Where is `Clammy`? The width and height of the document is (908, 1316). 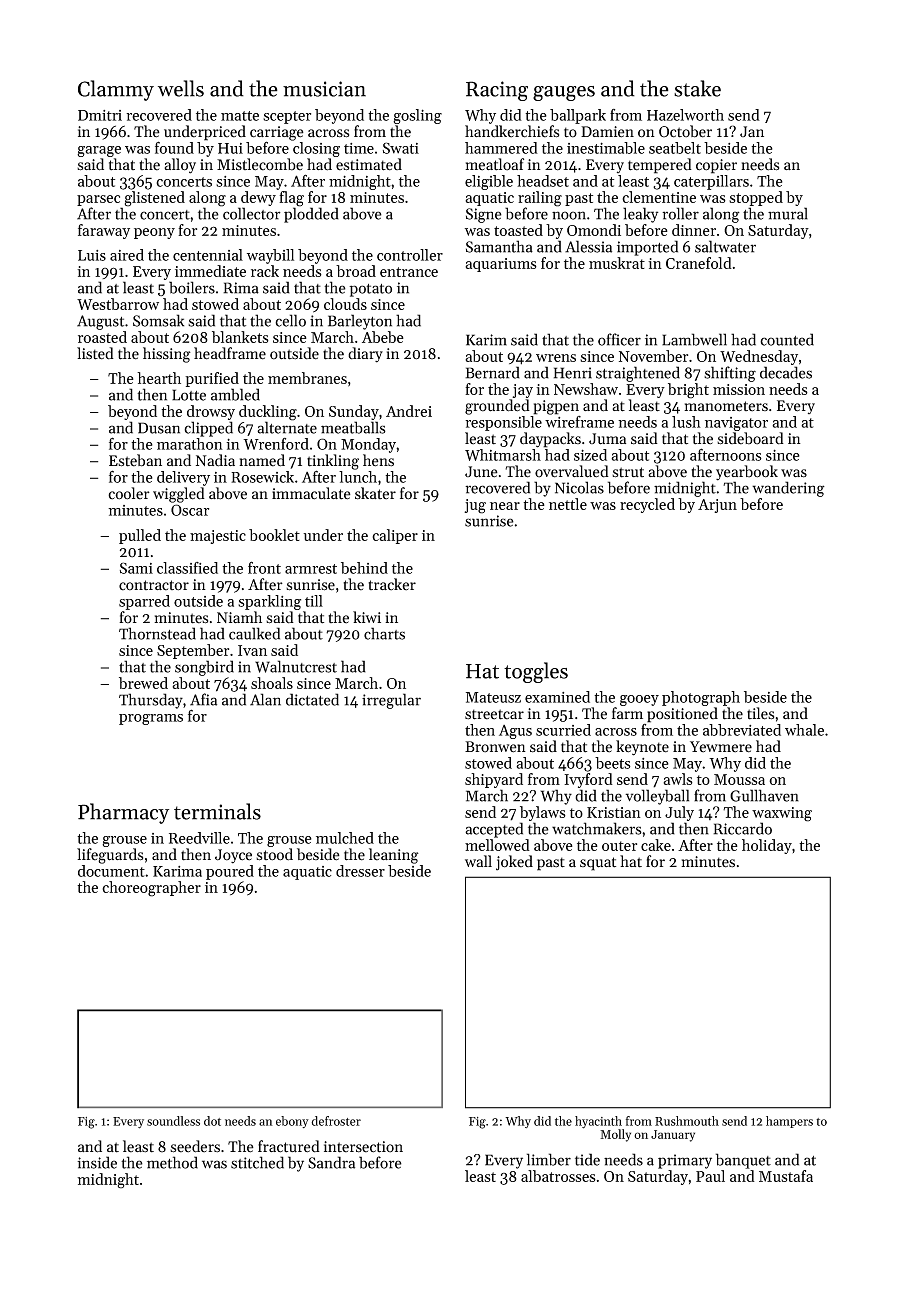 Clammy is located at coordinates (116, 90).
